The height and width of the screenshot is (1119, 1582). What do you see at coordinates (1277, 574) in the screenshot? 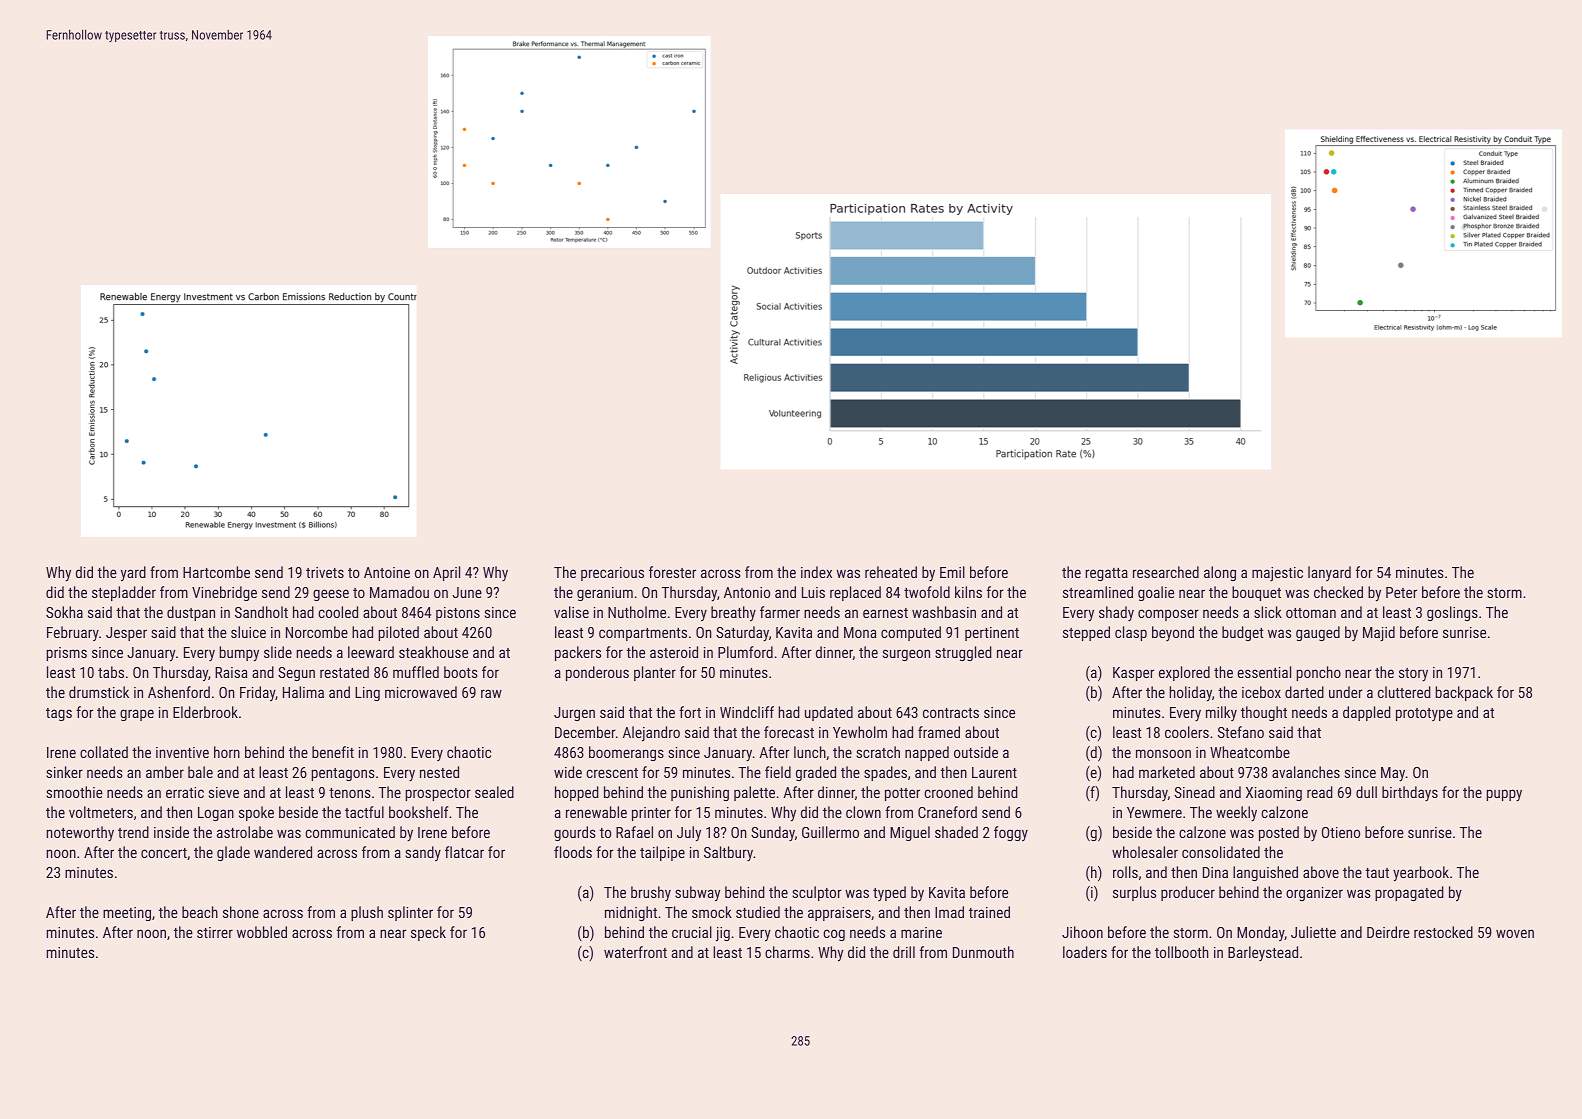
I see `majestic` at bounding box center [1277, 574].
